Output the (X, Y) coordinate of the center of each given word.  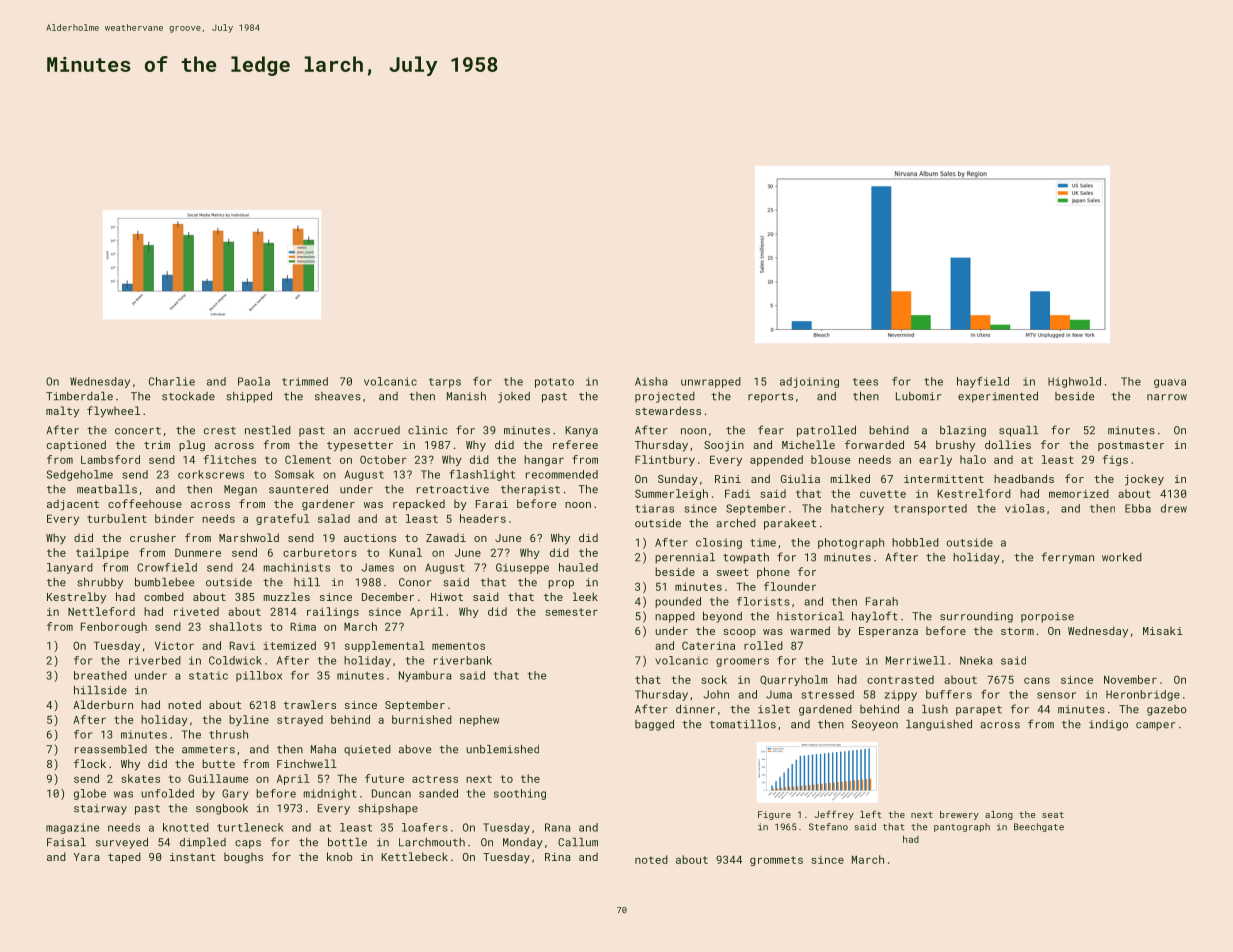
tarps (445, 383)
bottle (347, 842)
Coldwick (235, 660)
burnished (422, 719)
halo (973, 459)
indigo (1108, 725)
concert (138, 431)
